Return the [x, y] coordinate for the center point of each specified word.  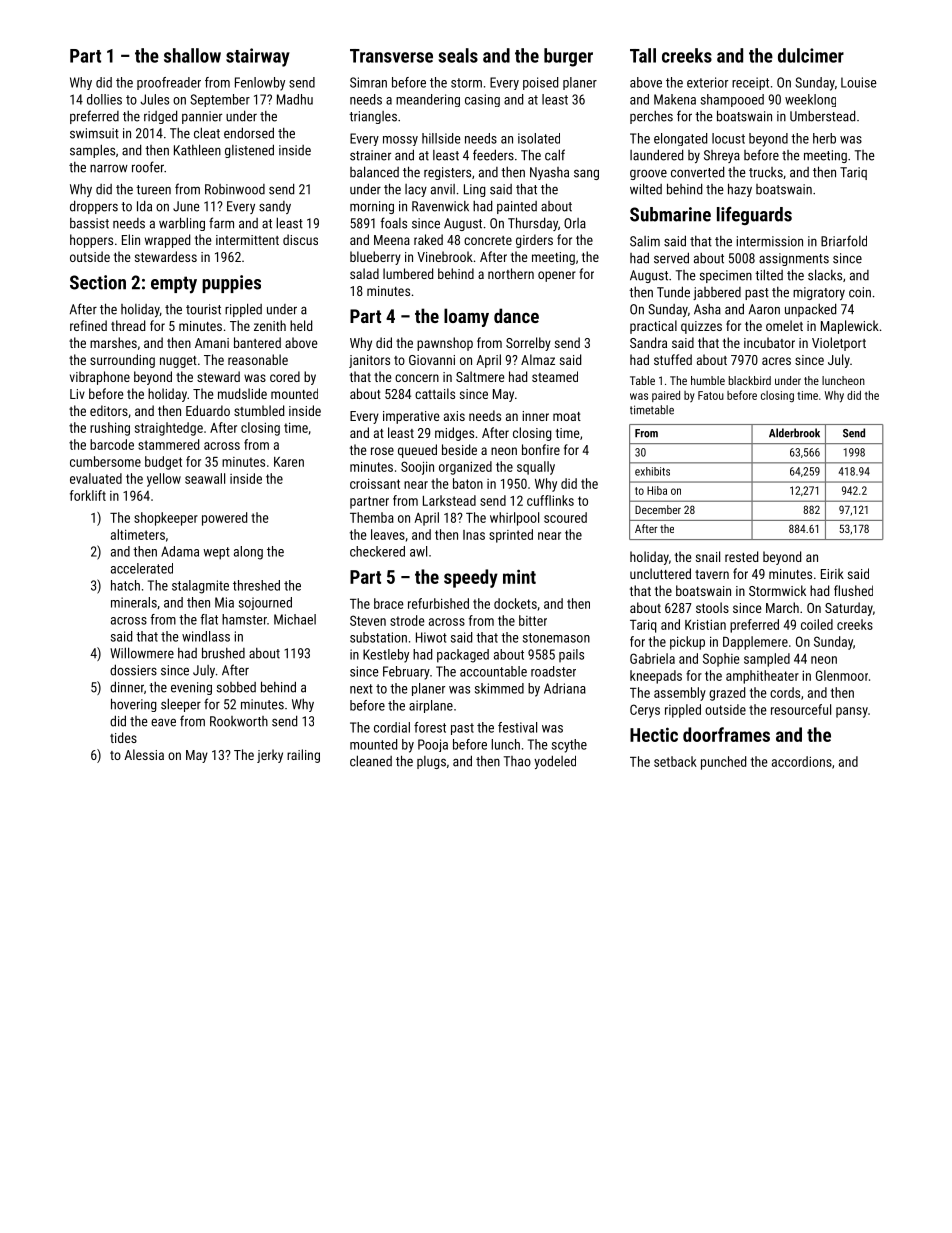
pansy [852, 712]
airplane [431, 706]
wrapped [167, 241]
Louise [859, 82]
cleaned [371, 761]
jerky [270, 756]
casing [482, 100]
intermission [769, 241]
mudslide [242, 393]
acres [776, 361]
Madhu [295, 99]
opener [557, 276]
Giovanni [432, 360]
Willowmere [142, 653]
